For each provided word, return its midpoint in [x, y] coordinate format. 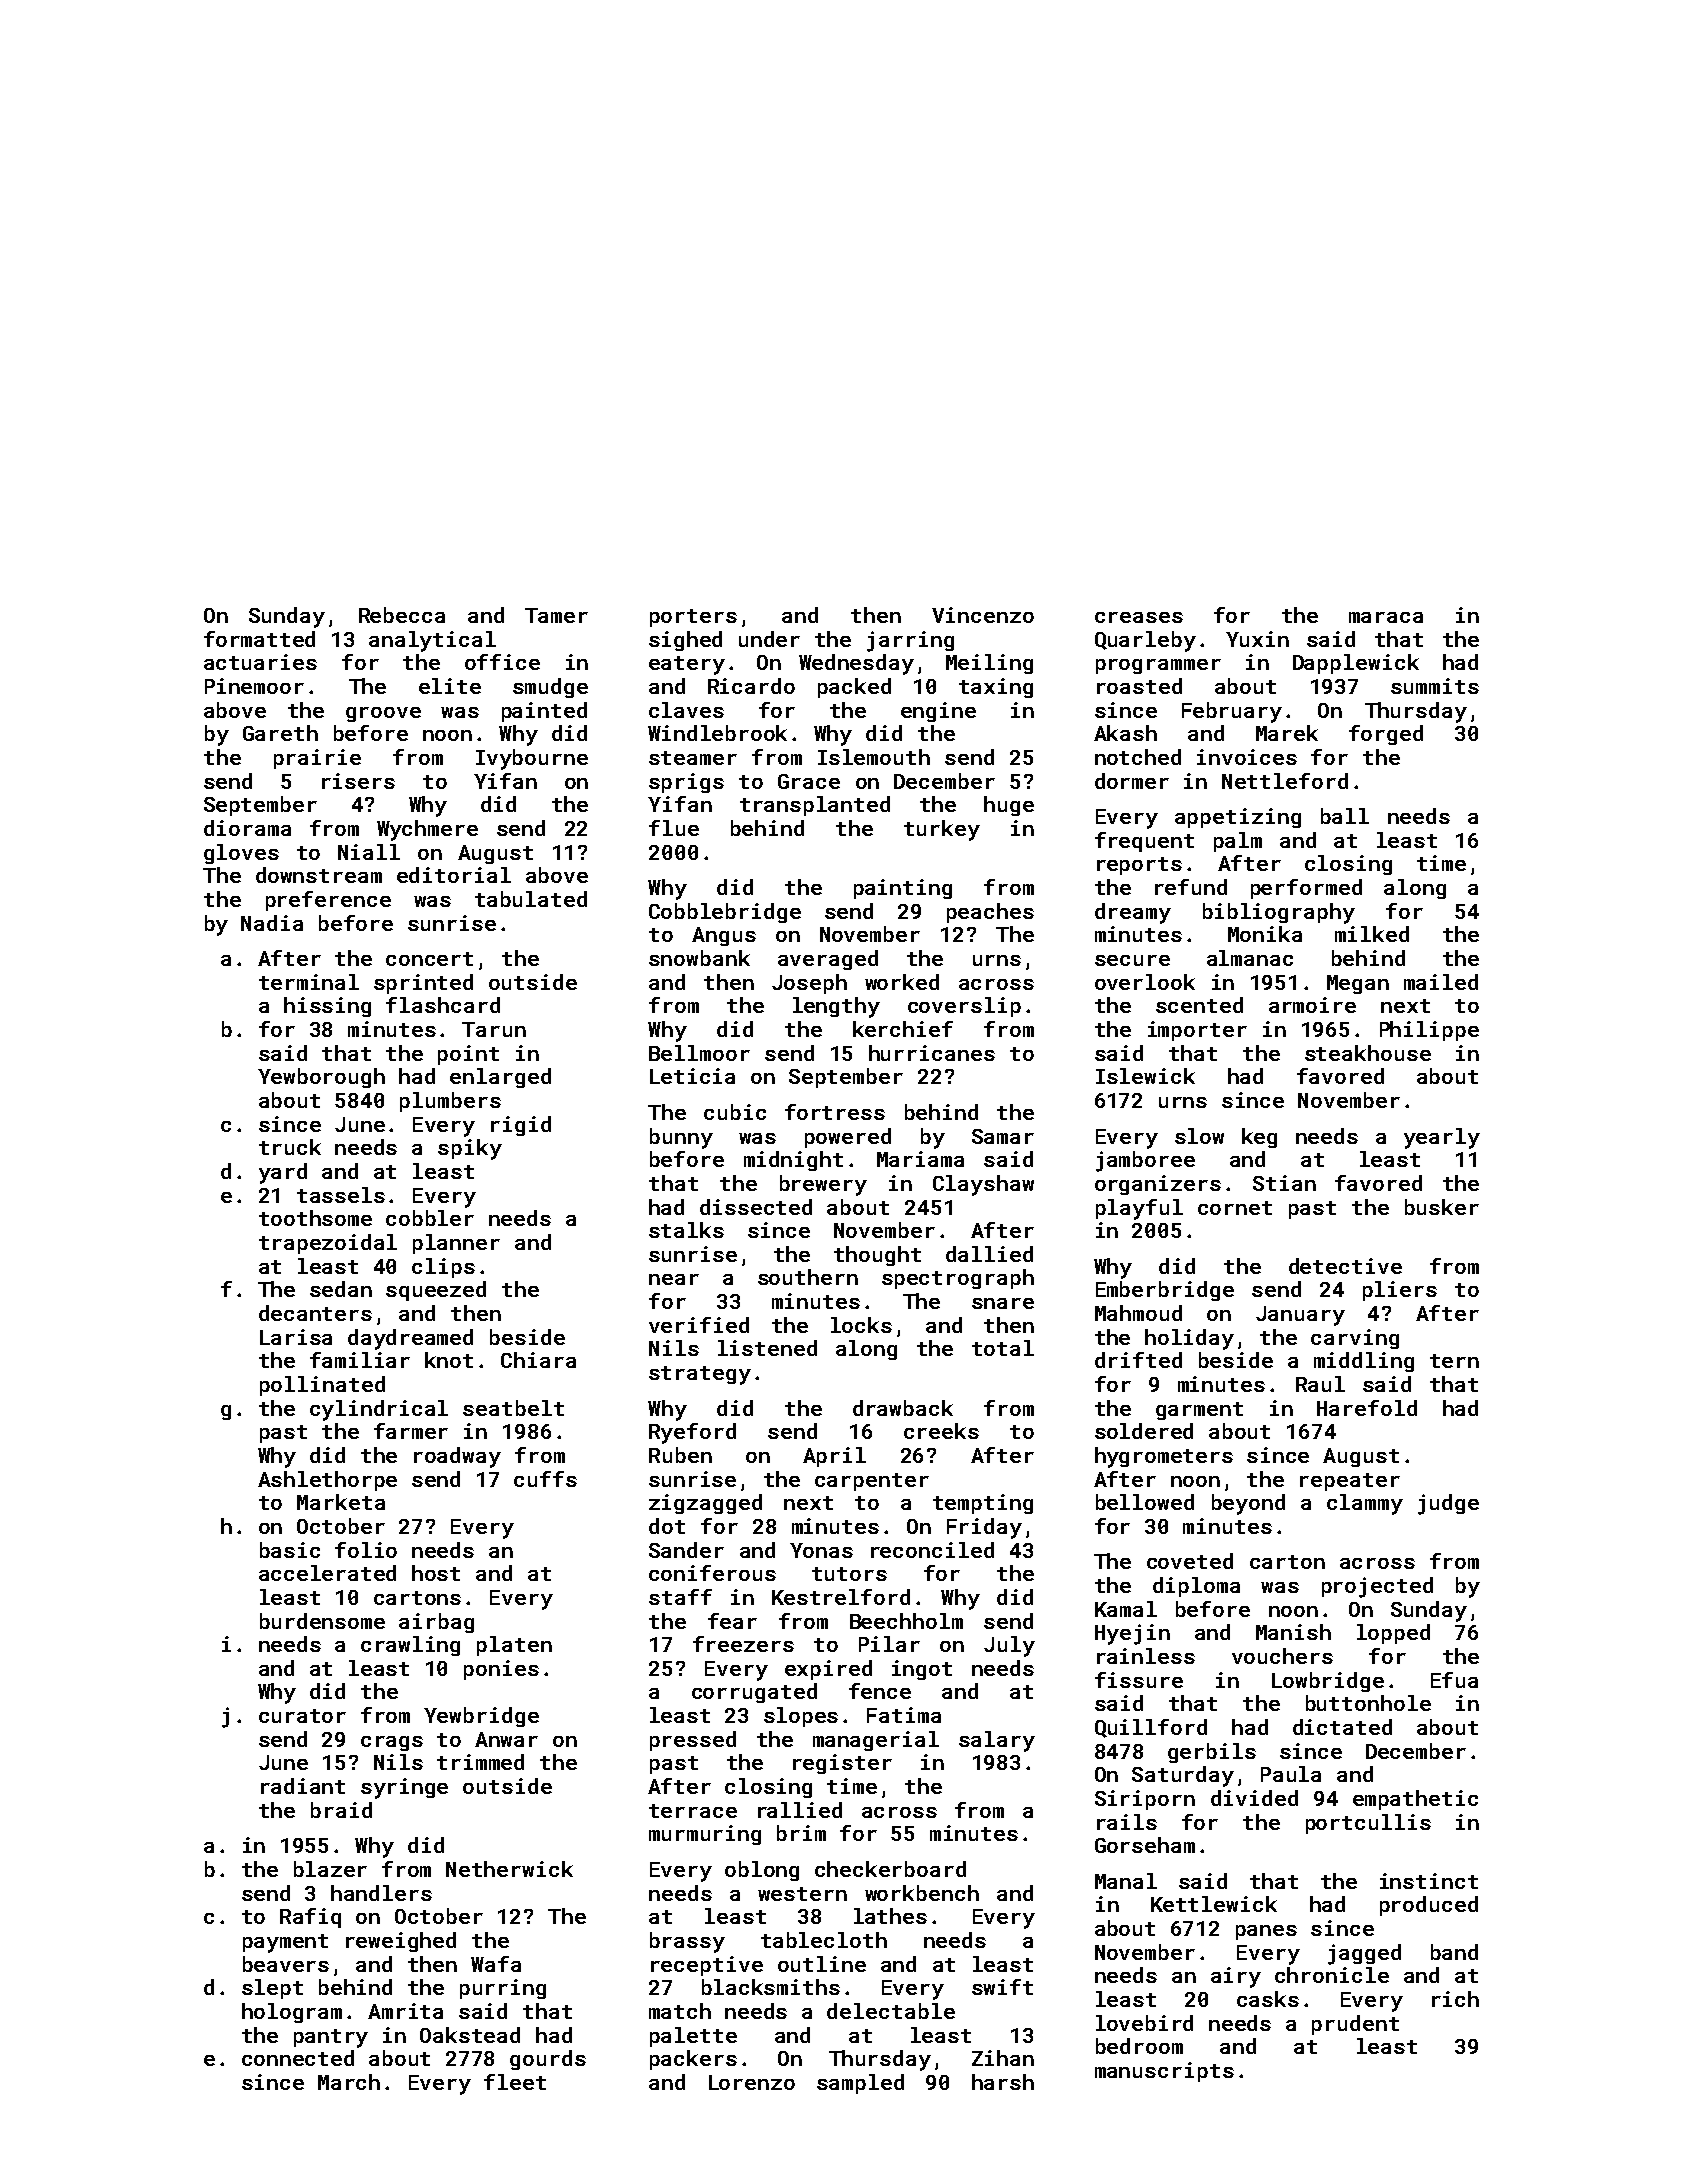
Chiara [538, 1360]
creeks [941, 1431]
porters [693, 618]
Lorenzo [752, 2082]
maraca [1386, 617]
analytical [432, 641]
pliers [1400, 1291]
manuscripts [1164, 2072]
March [349, 2082]
